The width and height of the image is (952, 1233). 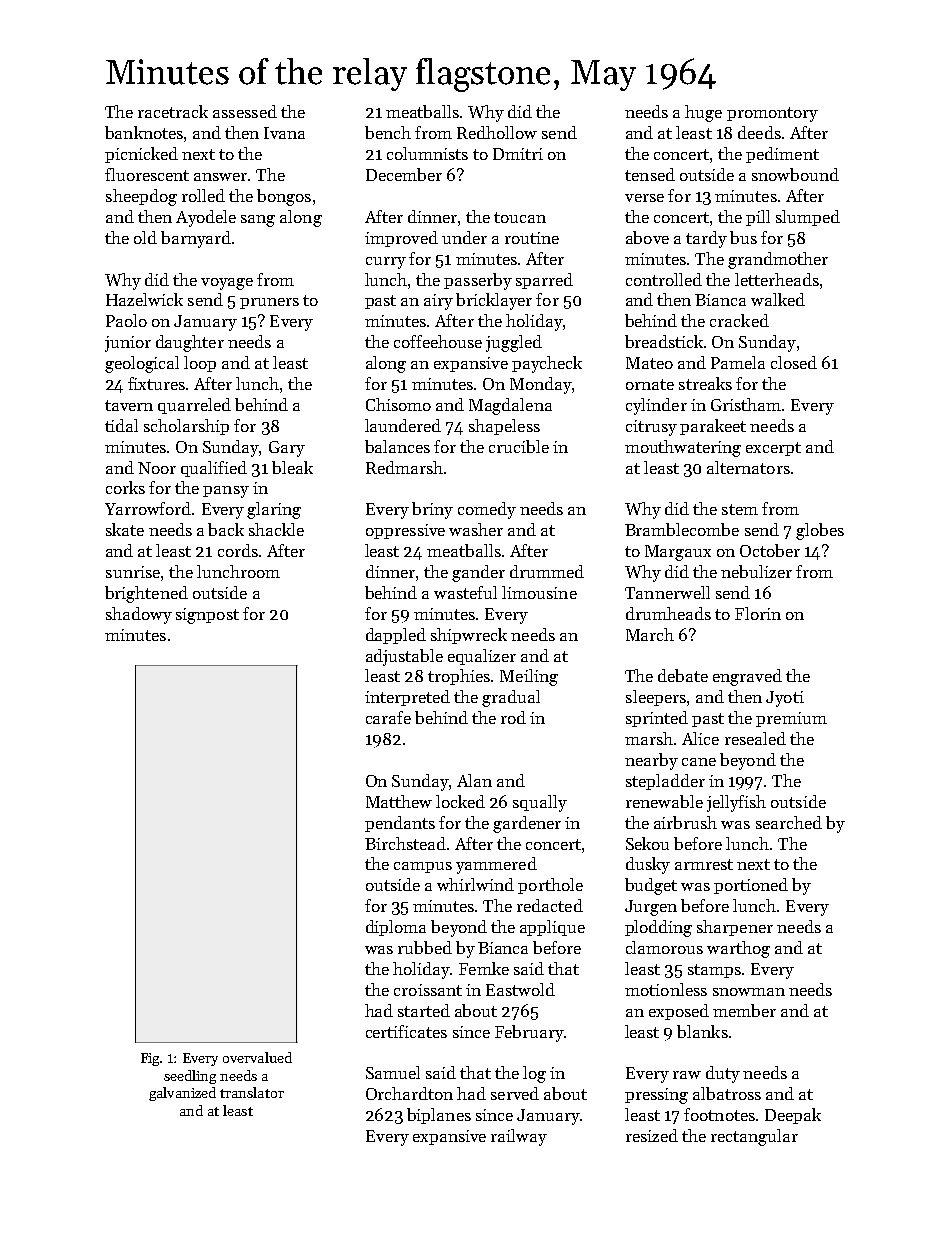 I want to click on campus, so click(x=423, y=867).
